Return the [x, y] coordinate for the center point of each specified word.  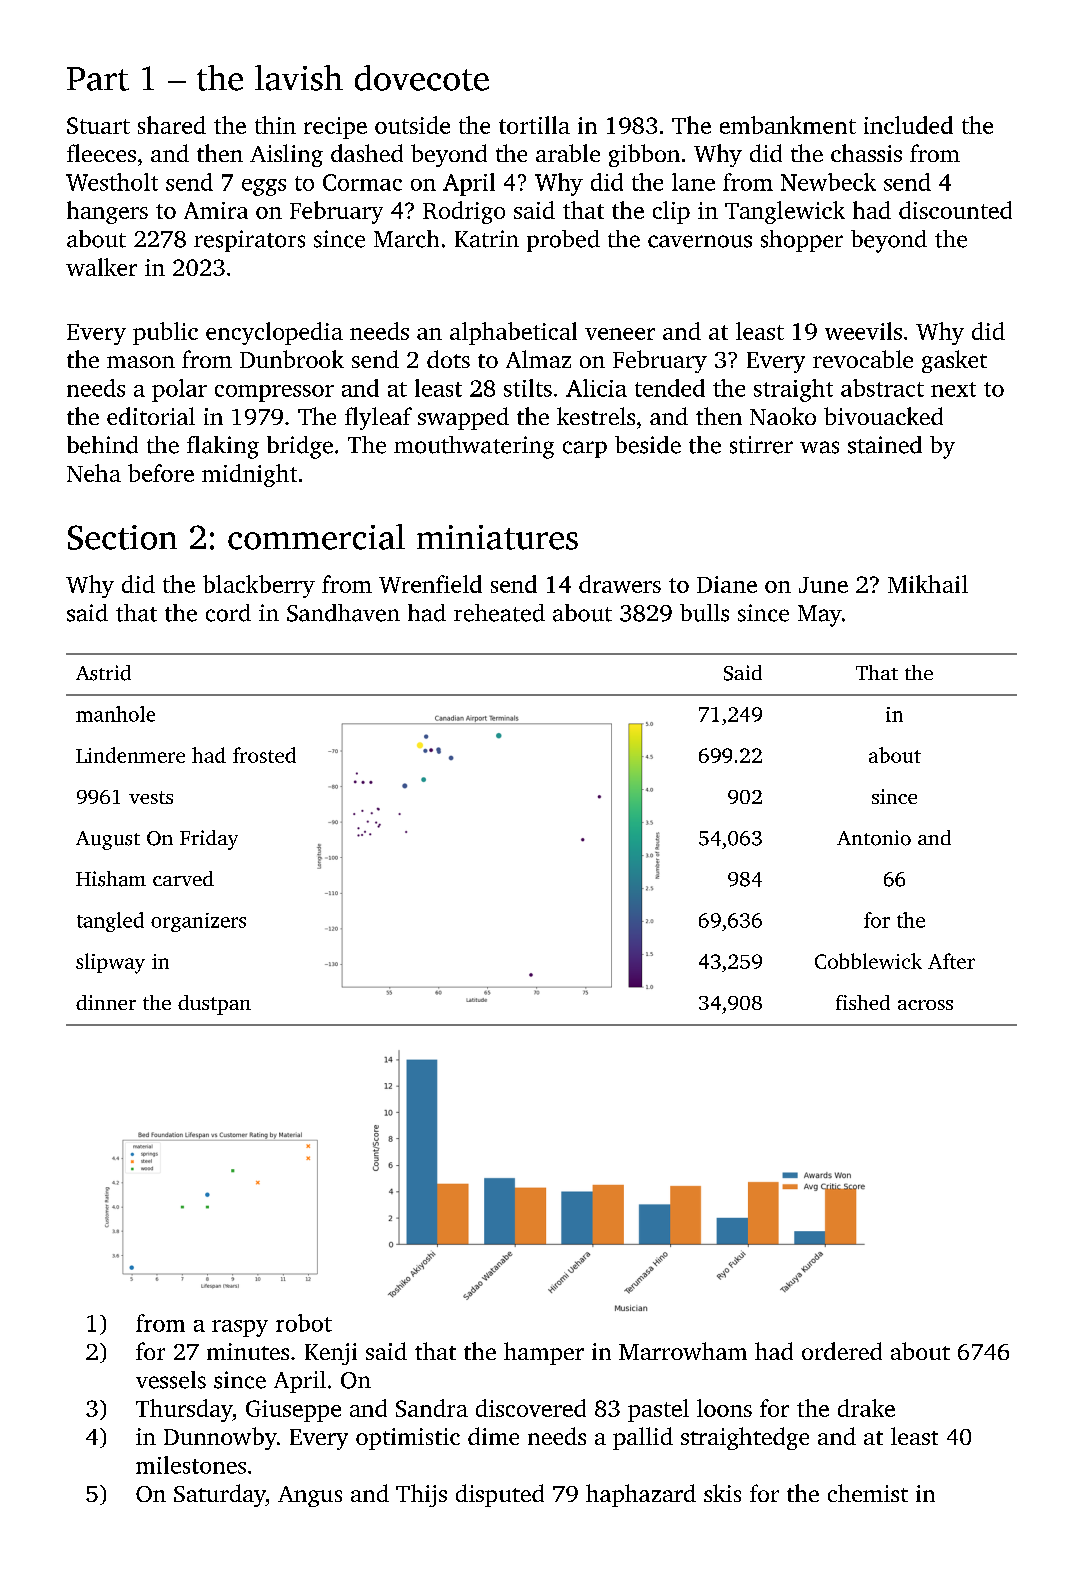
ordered [842, 1351]
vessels [171, 1380]
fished [863, 1002]
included [908, 125]
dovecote [422, 78]
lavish [299, 78]
